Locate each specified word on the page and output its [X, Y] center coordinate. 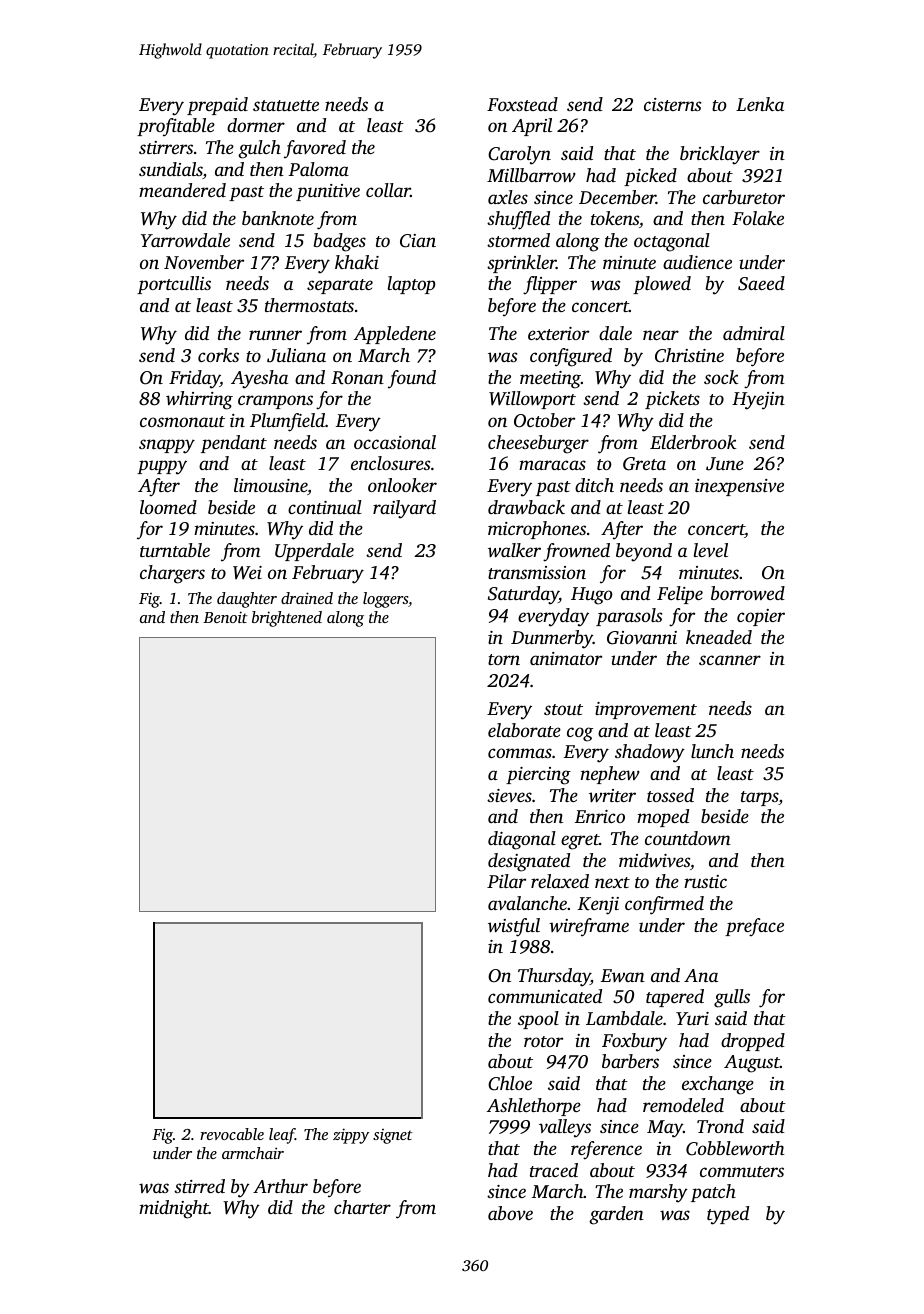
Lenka [760, 104]
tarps [760, 798]
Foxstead [522, 104]
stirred [199, 1186]
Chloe [510, 1083]
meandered [182, 190]
